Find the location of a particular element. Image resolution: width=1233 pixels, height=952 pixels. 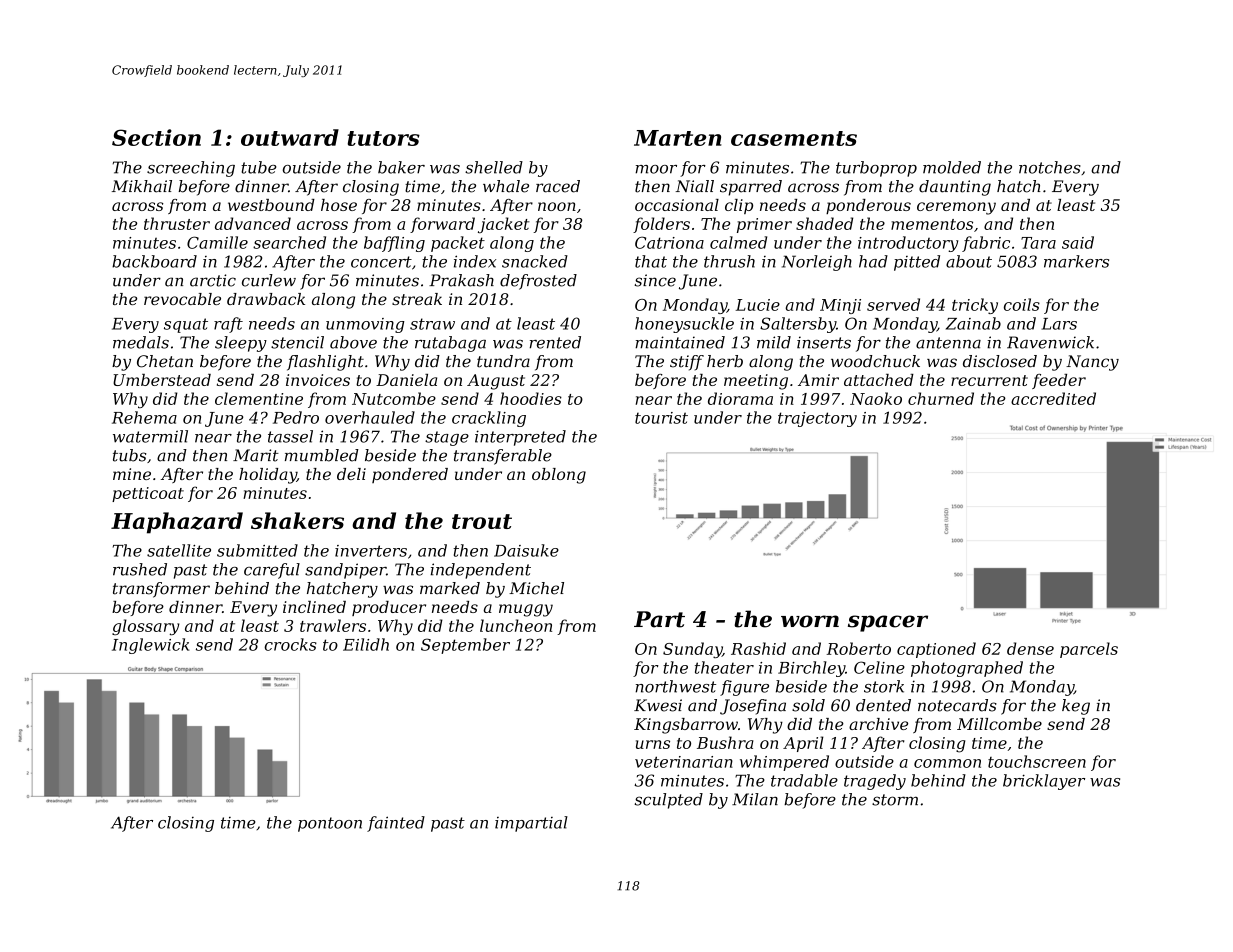

churned is located at coordinates (941, 398).
